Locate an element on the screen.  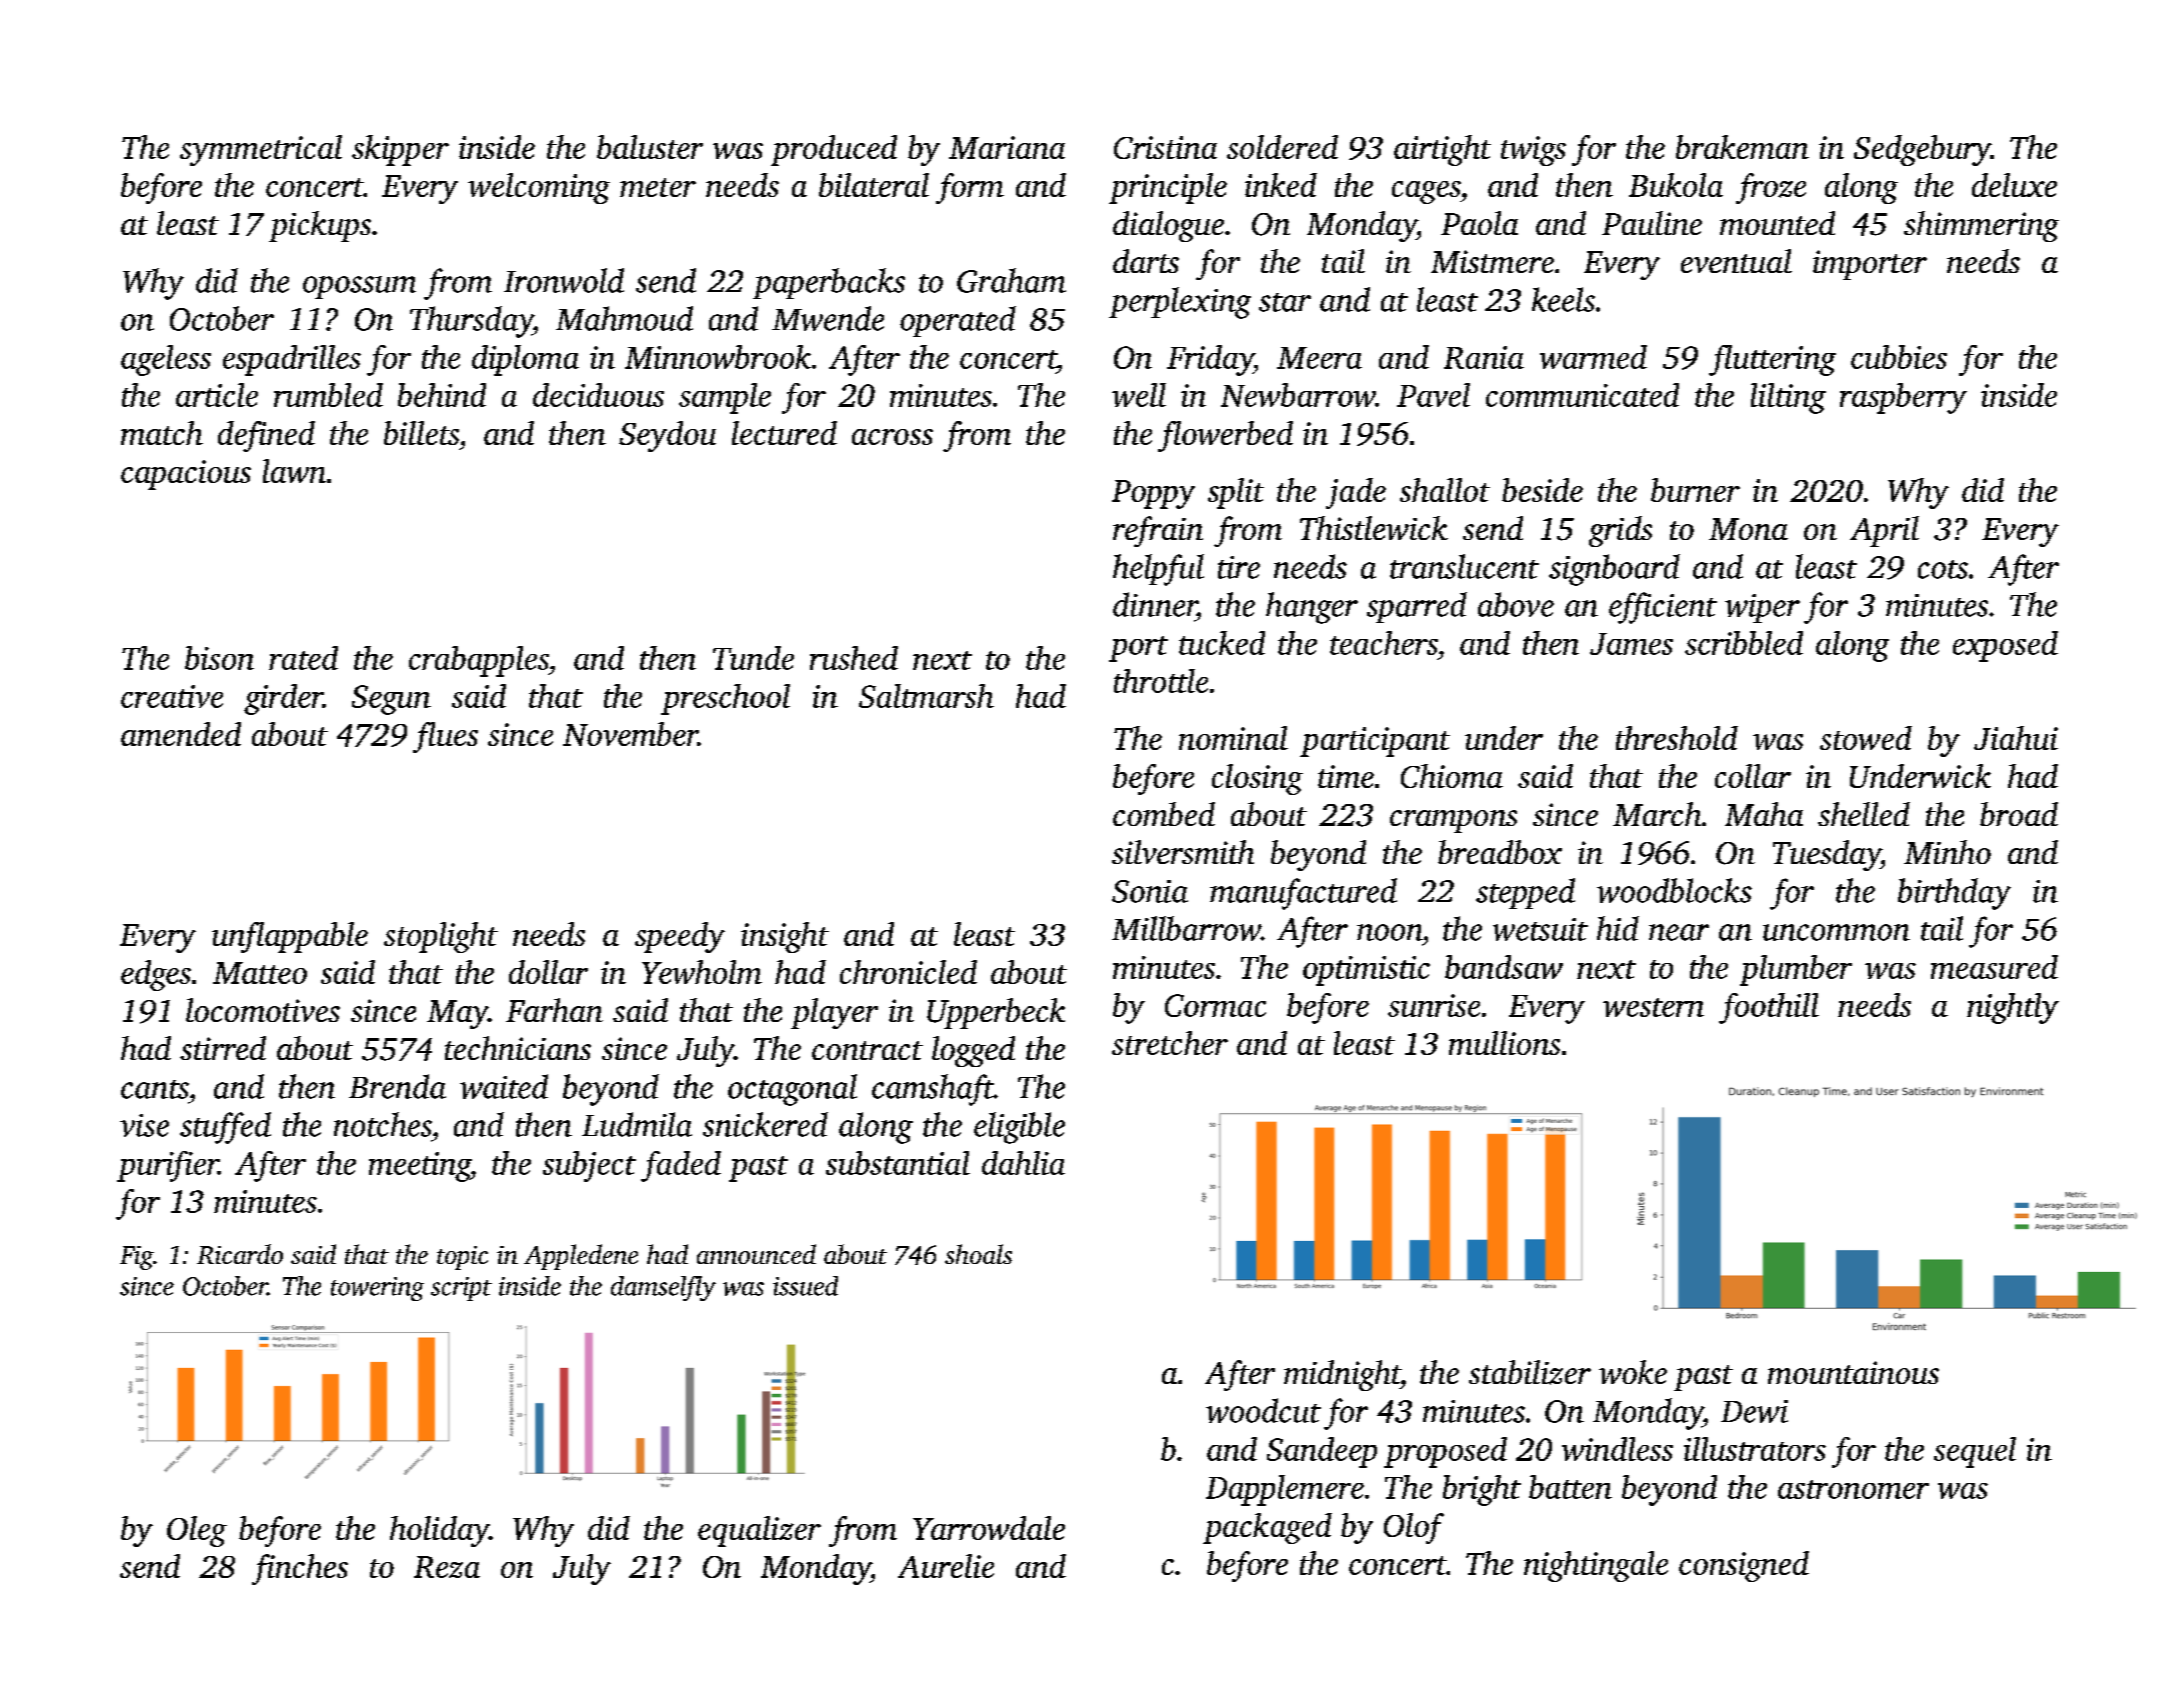
towering is located at coordinates (377, 1289).
